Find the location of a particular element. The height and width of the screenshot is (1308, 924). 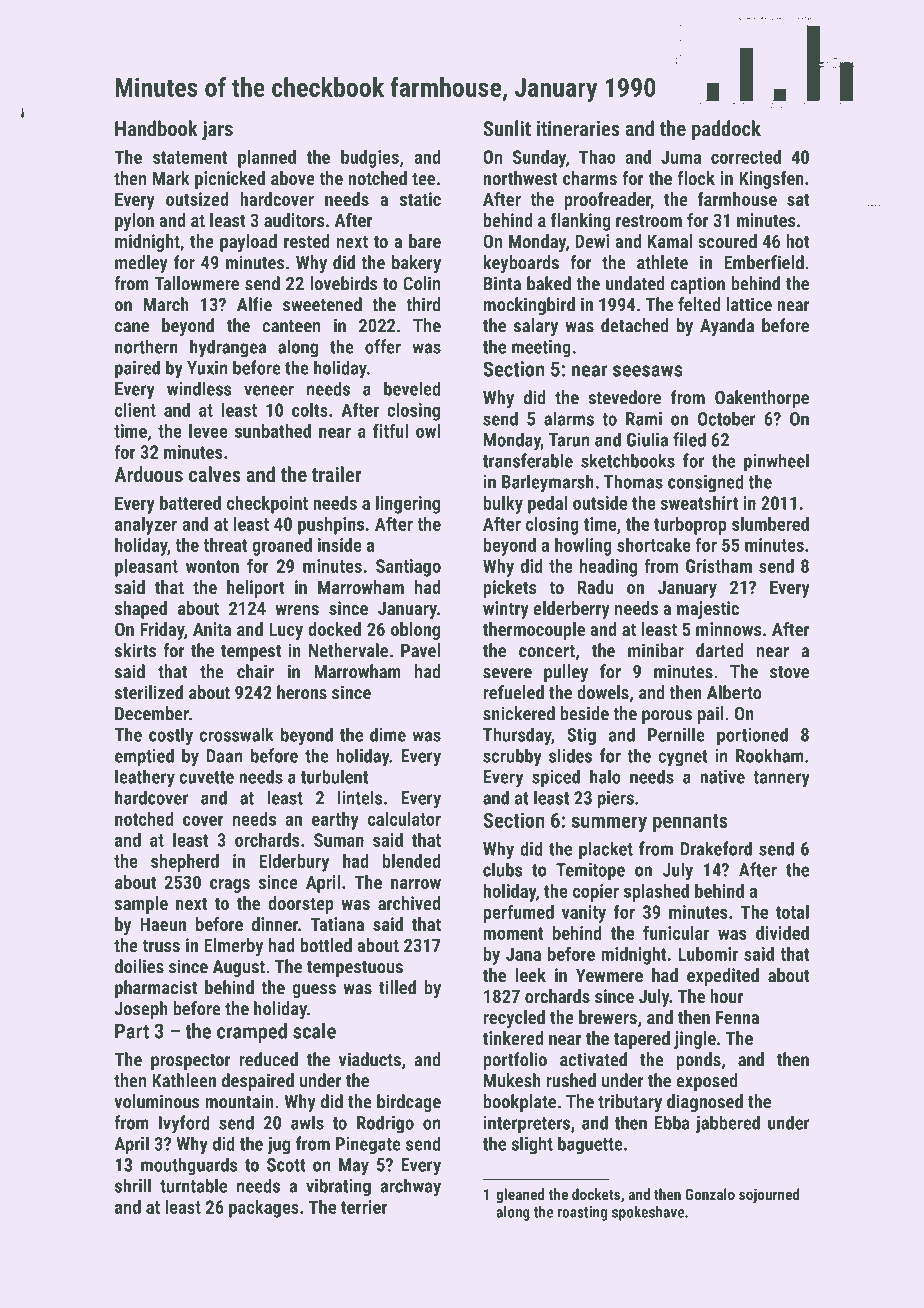

Pavel is located at coordinates (420, 650).
